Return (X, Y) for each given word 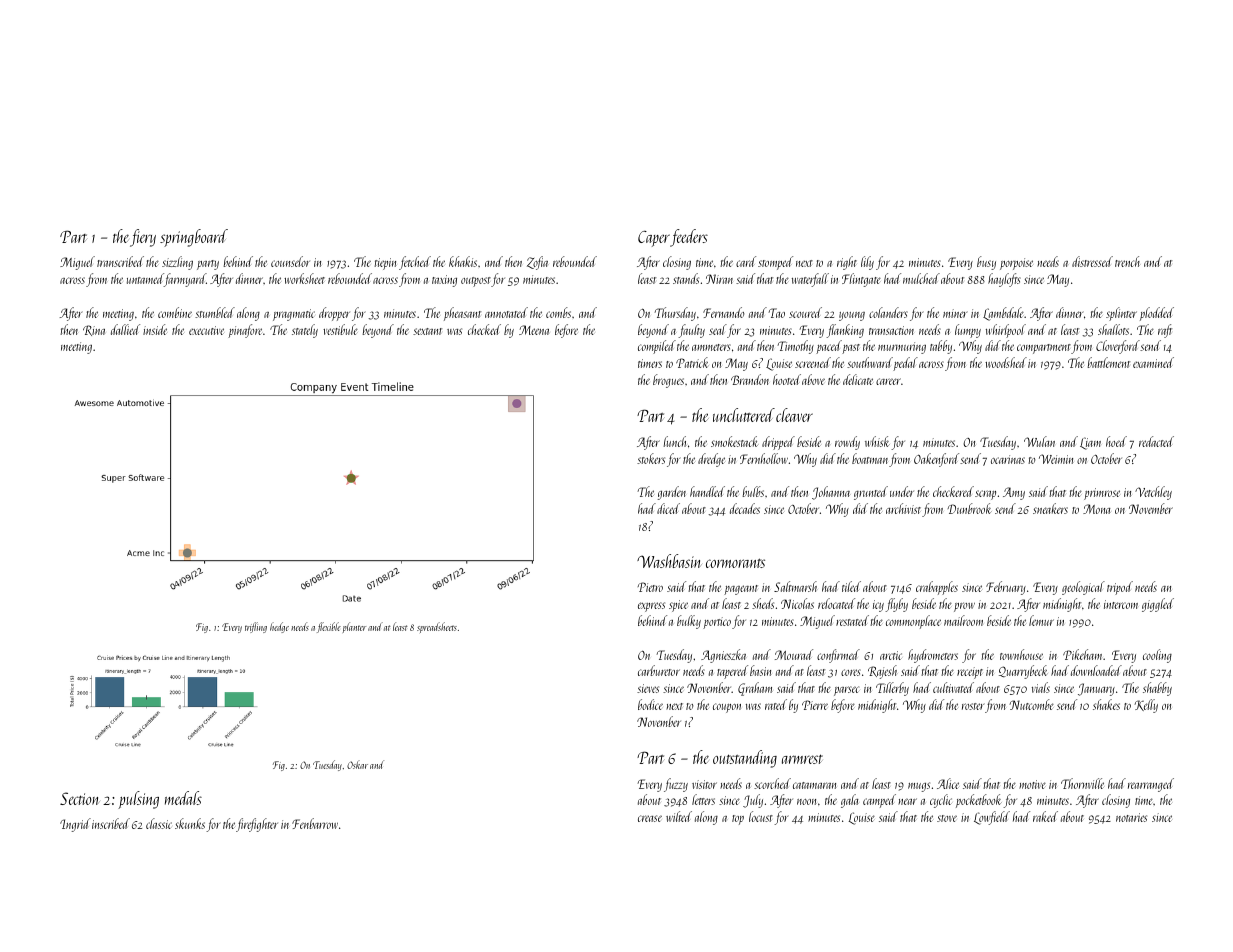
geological (1083, 588)
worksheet (304, 278)
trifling (256, 627)
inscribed (111, 823)
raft (1165, 331)
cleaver (794, 415)
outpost (476, 282)
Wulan (1039, 441)
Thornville (1082, 783)
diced (668, 508)
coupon (727, 708)
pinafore (245, 331)
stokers (651, 458)
